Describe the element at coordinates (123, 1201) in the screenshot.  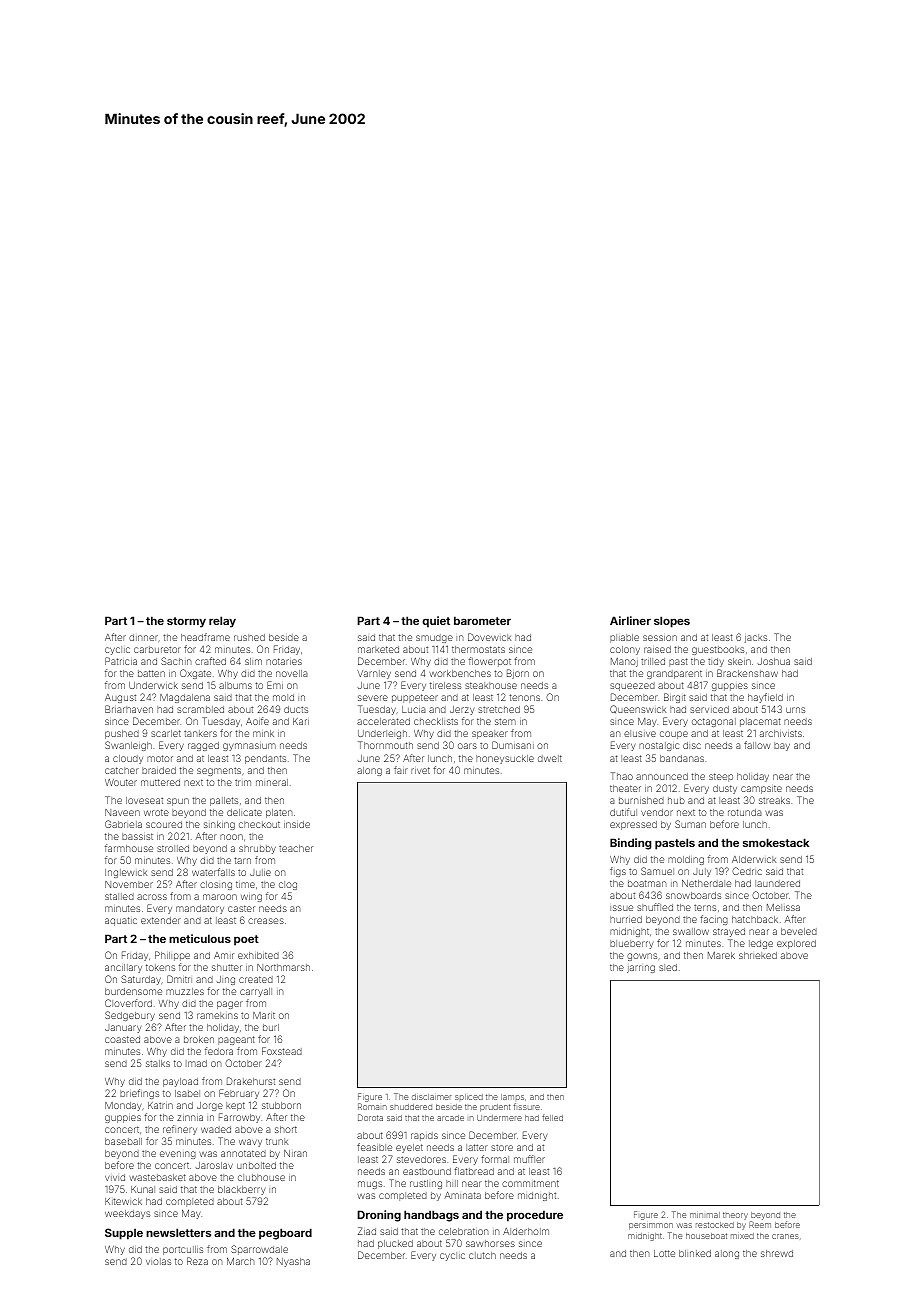
I see `Kitewick` at that location.
